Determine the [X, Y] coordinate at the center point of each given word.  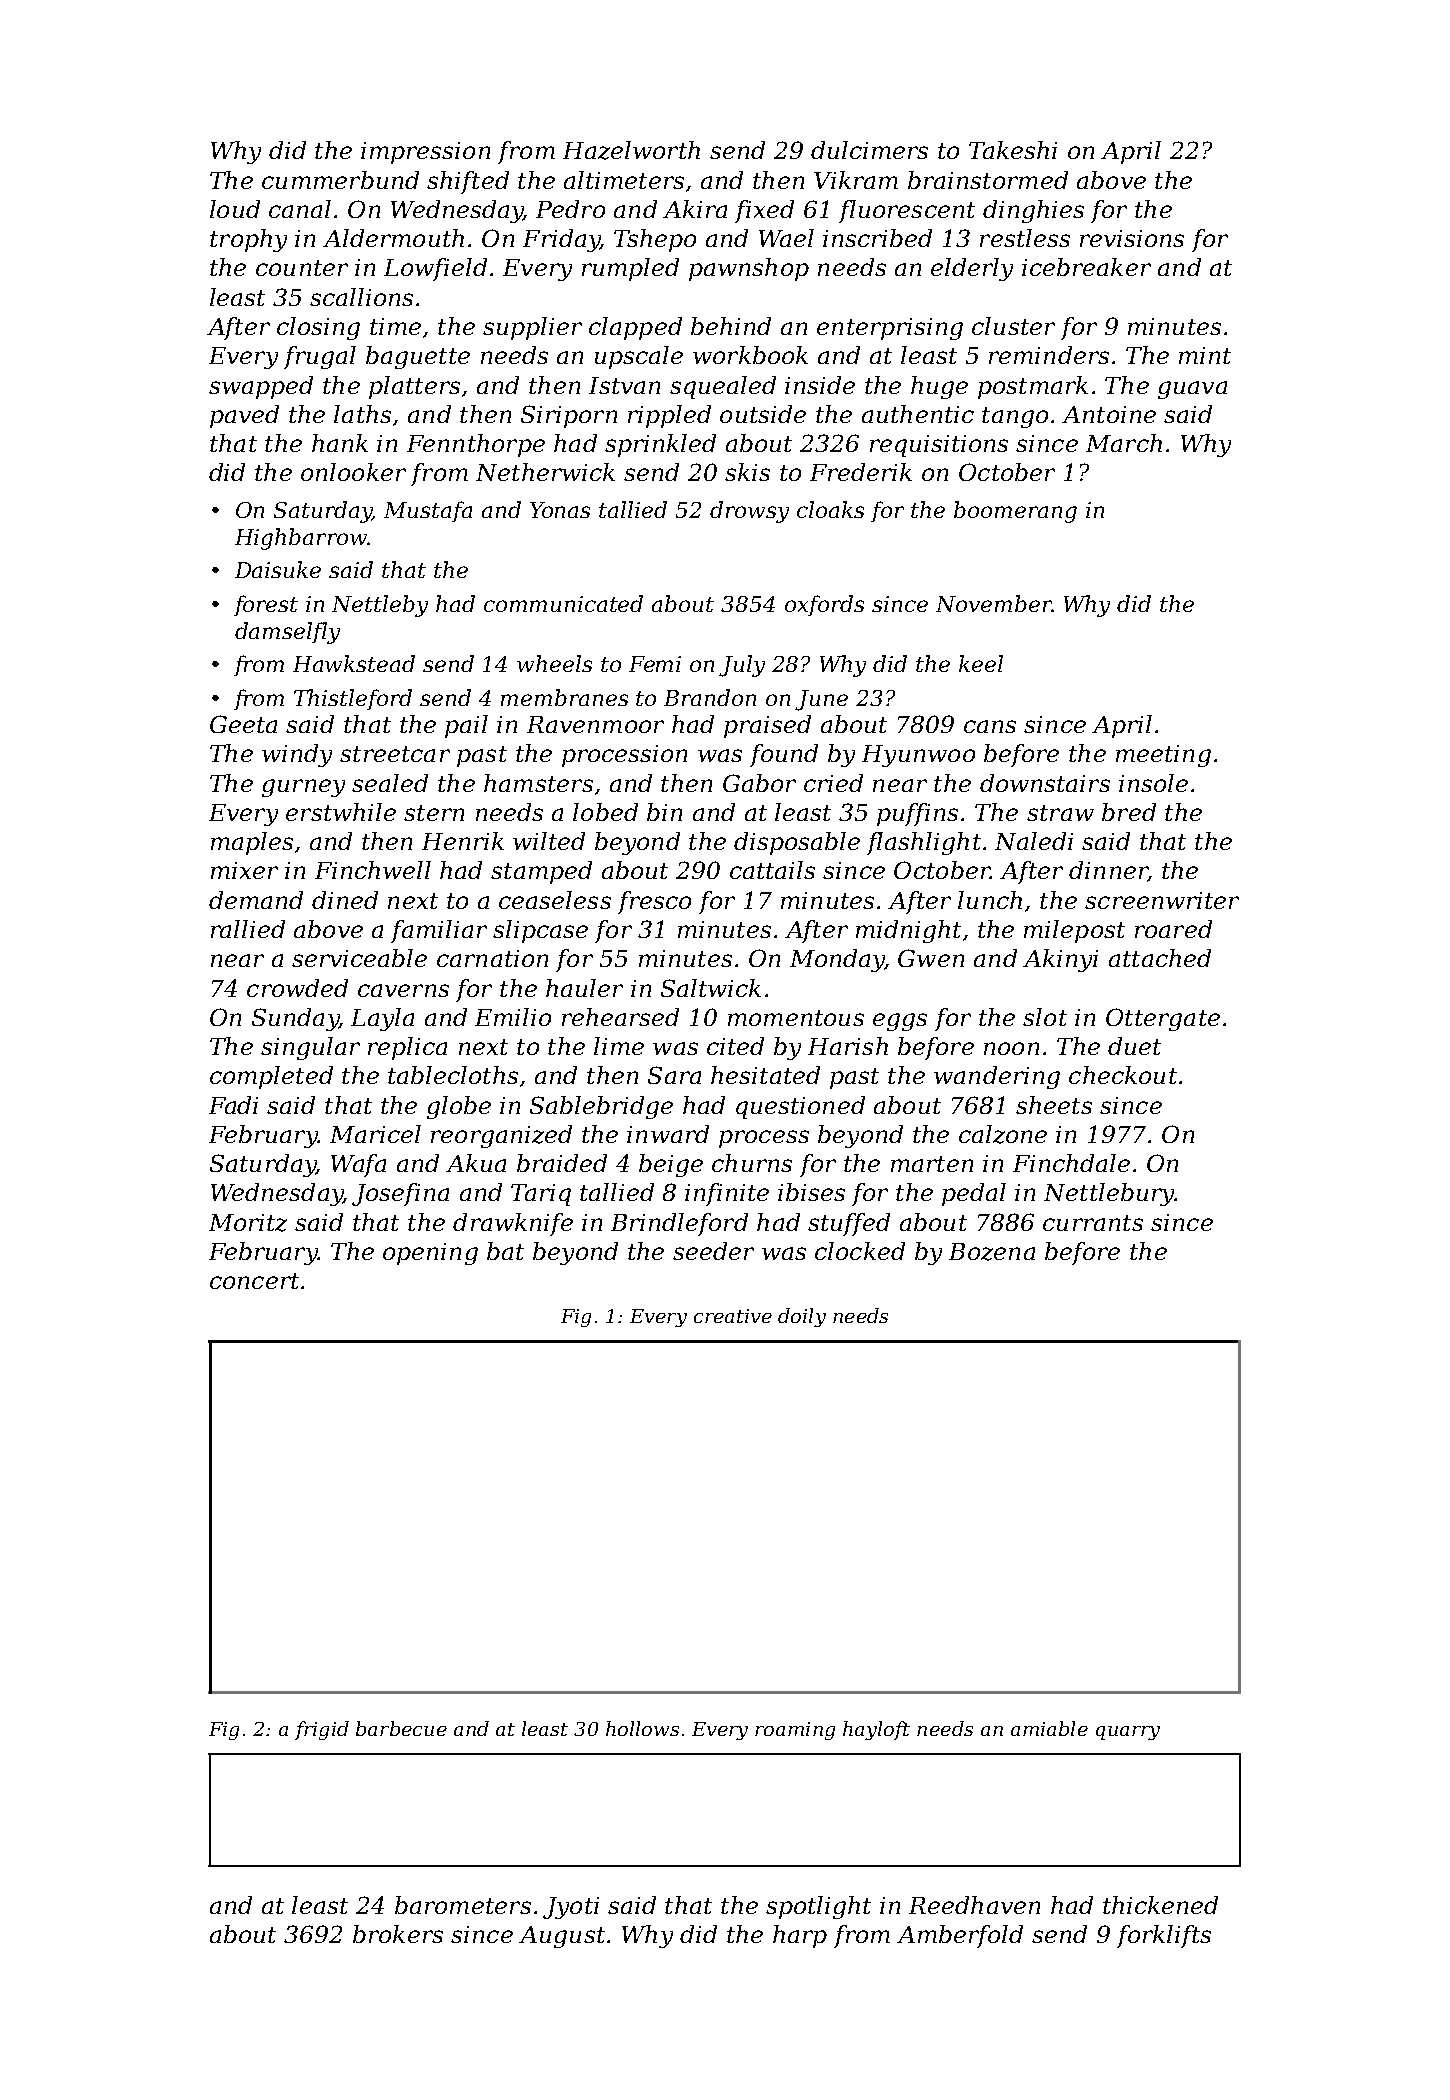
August [562, 1937]
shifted [468, 182]
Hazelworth [631, 150]
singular [310, 1048]
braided [562, 1163]
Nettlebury [1109, 1194]
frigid [322, 1730]
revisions [1132, 238]
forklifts [1164, 1936]
